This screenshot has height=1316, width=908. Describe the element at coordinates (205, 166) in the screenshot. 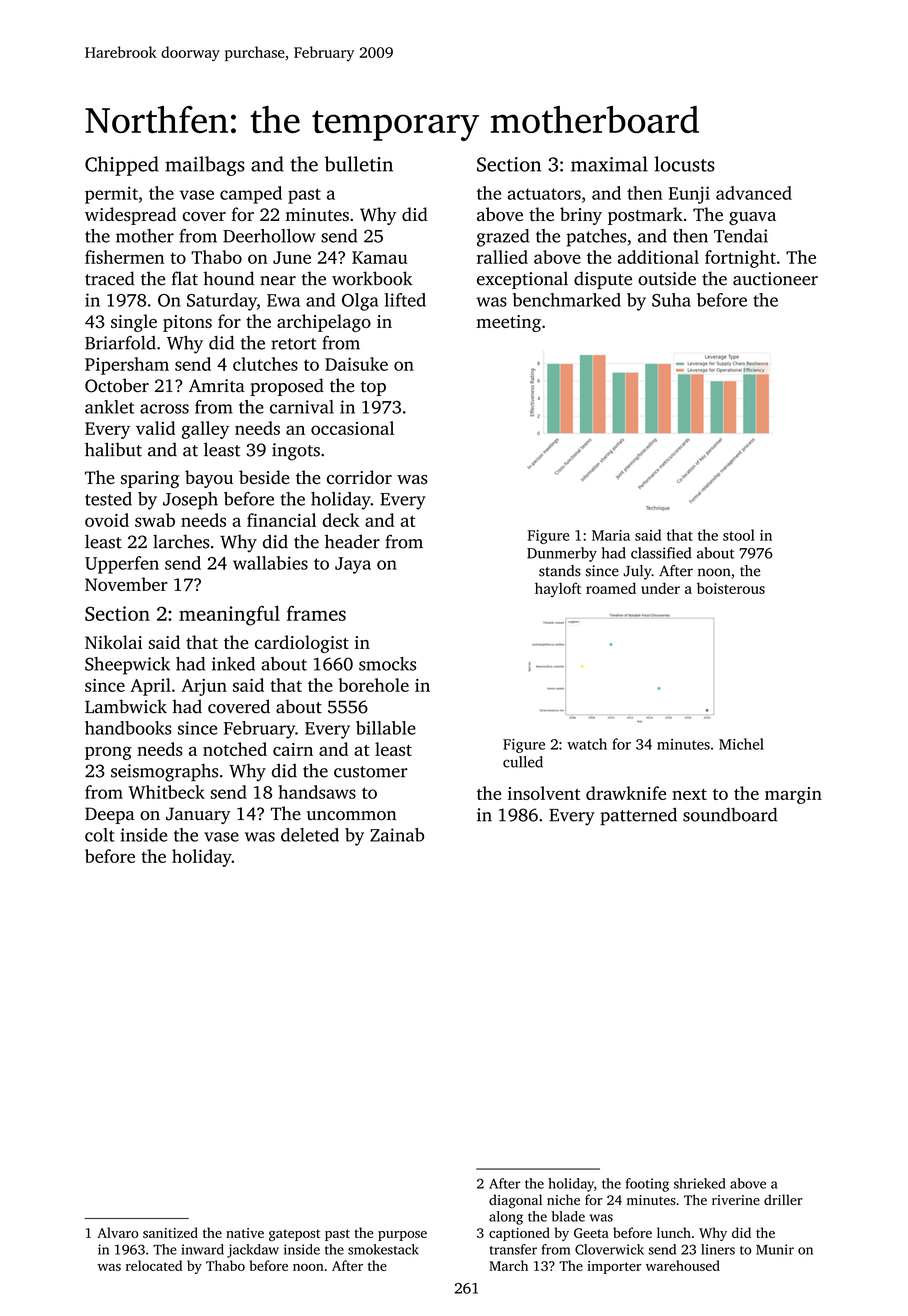

I see `mailbags` at that location.
